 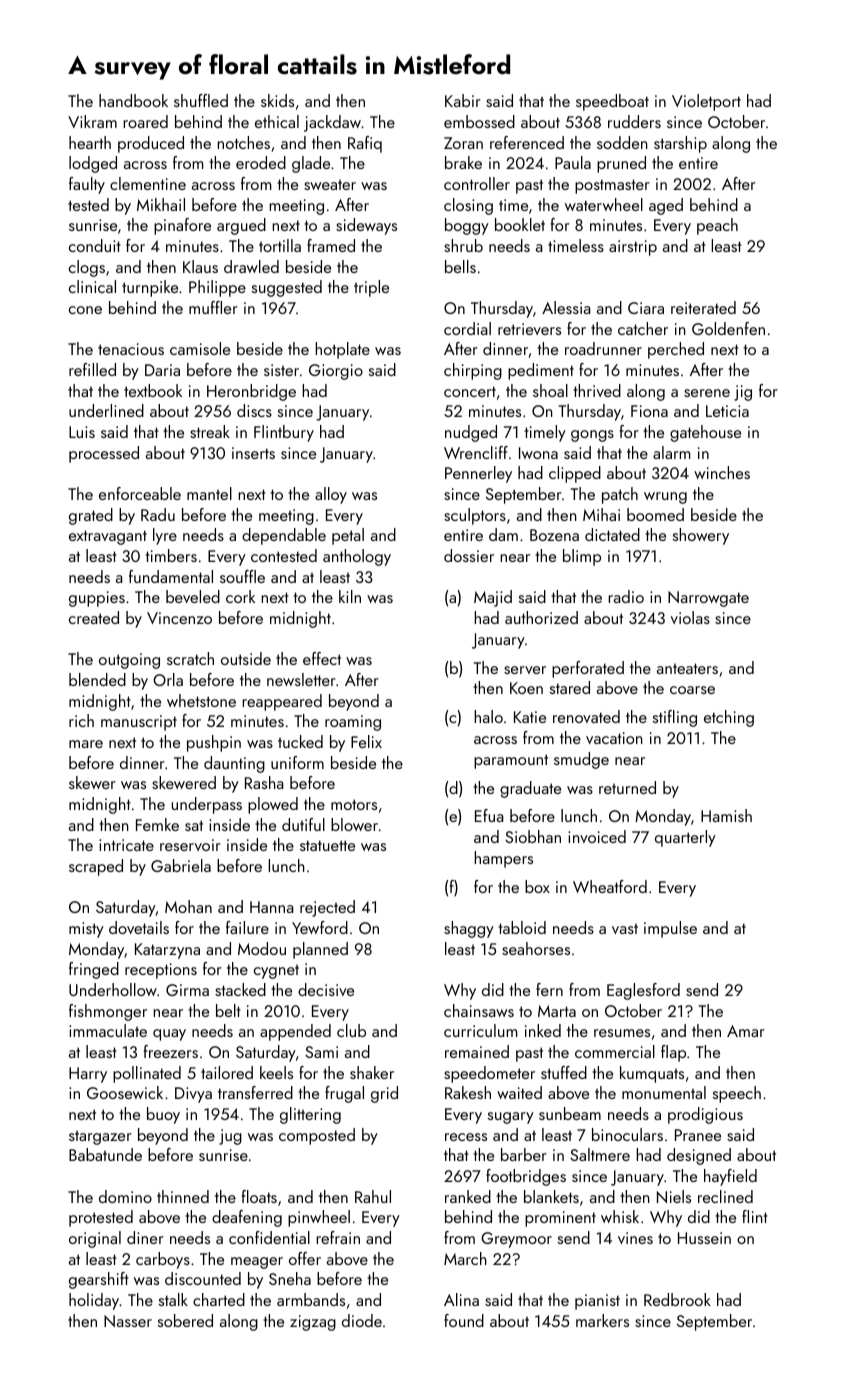 I want to click on carboys, so click(x=163, y=1260).
